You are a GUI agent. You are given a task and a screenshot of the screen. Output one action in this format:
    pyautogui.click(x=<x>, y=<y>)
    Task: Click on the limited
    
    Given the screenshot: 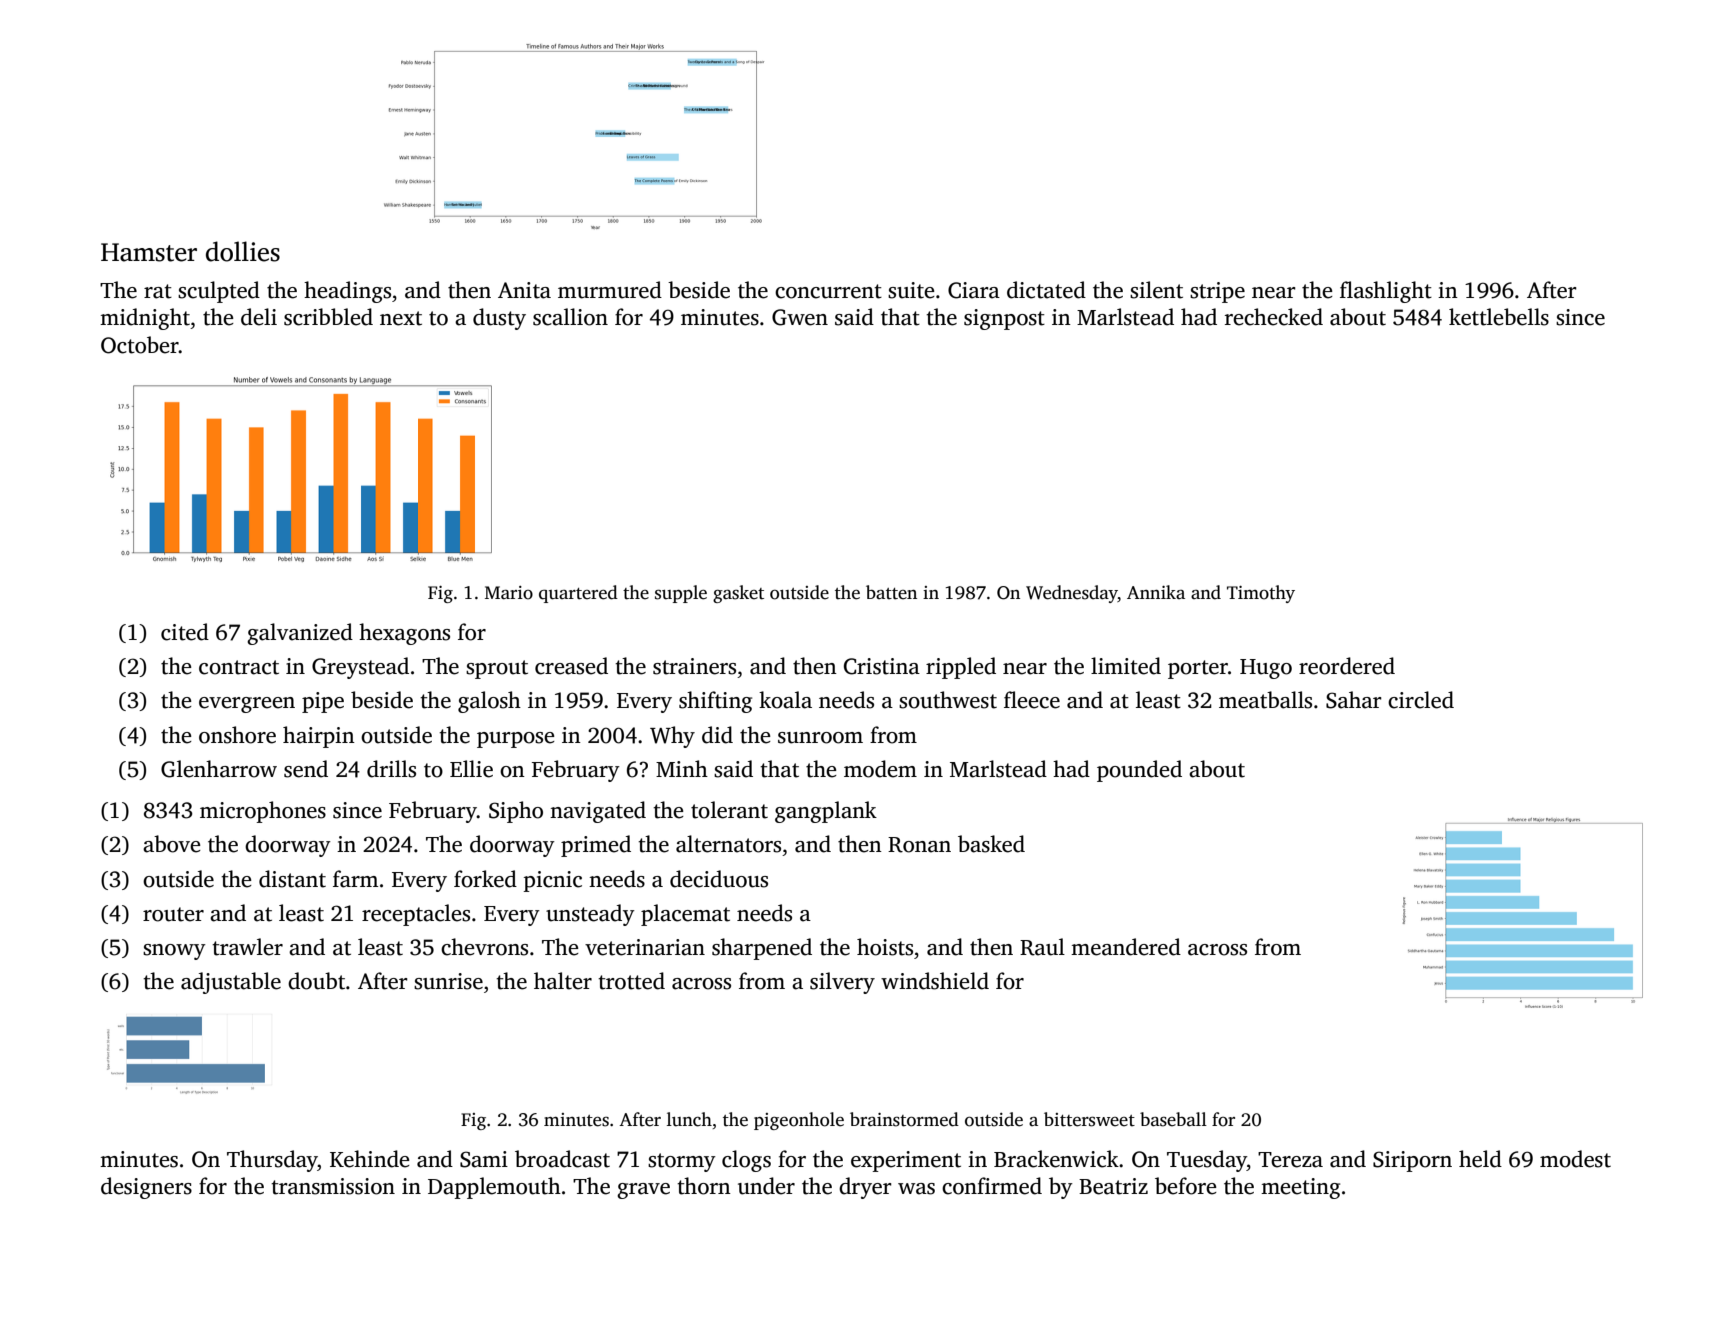 What is the action you would take?
    pyautogui.click(x=1126, y=666)
